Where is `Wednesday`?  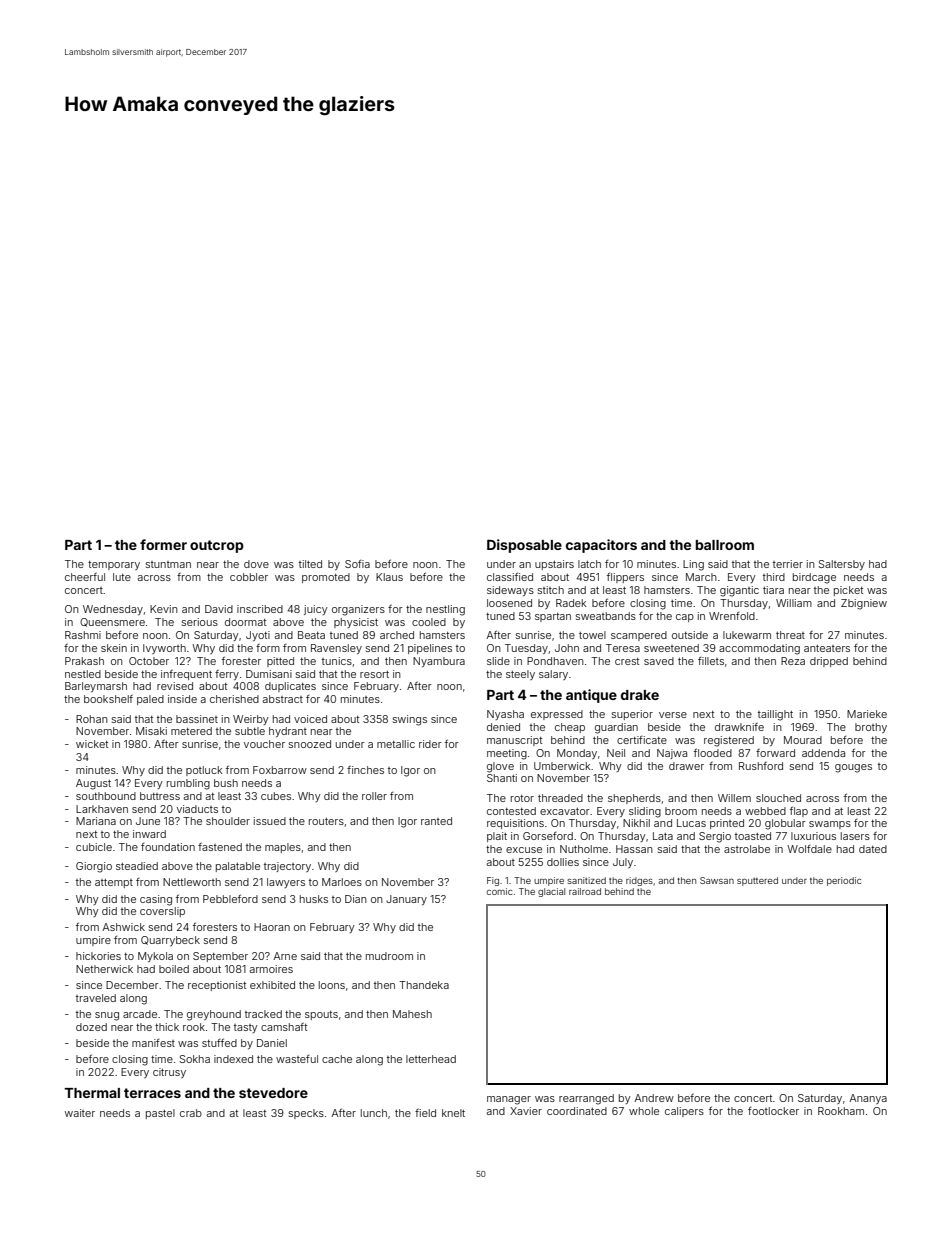 Wednesday is located at coordinates (113, 610).
